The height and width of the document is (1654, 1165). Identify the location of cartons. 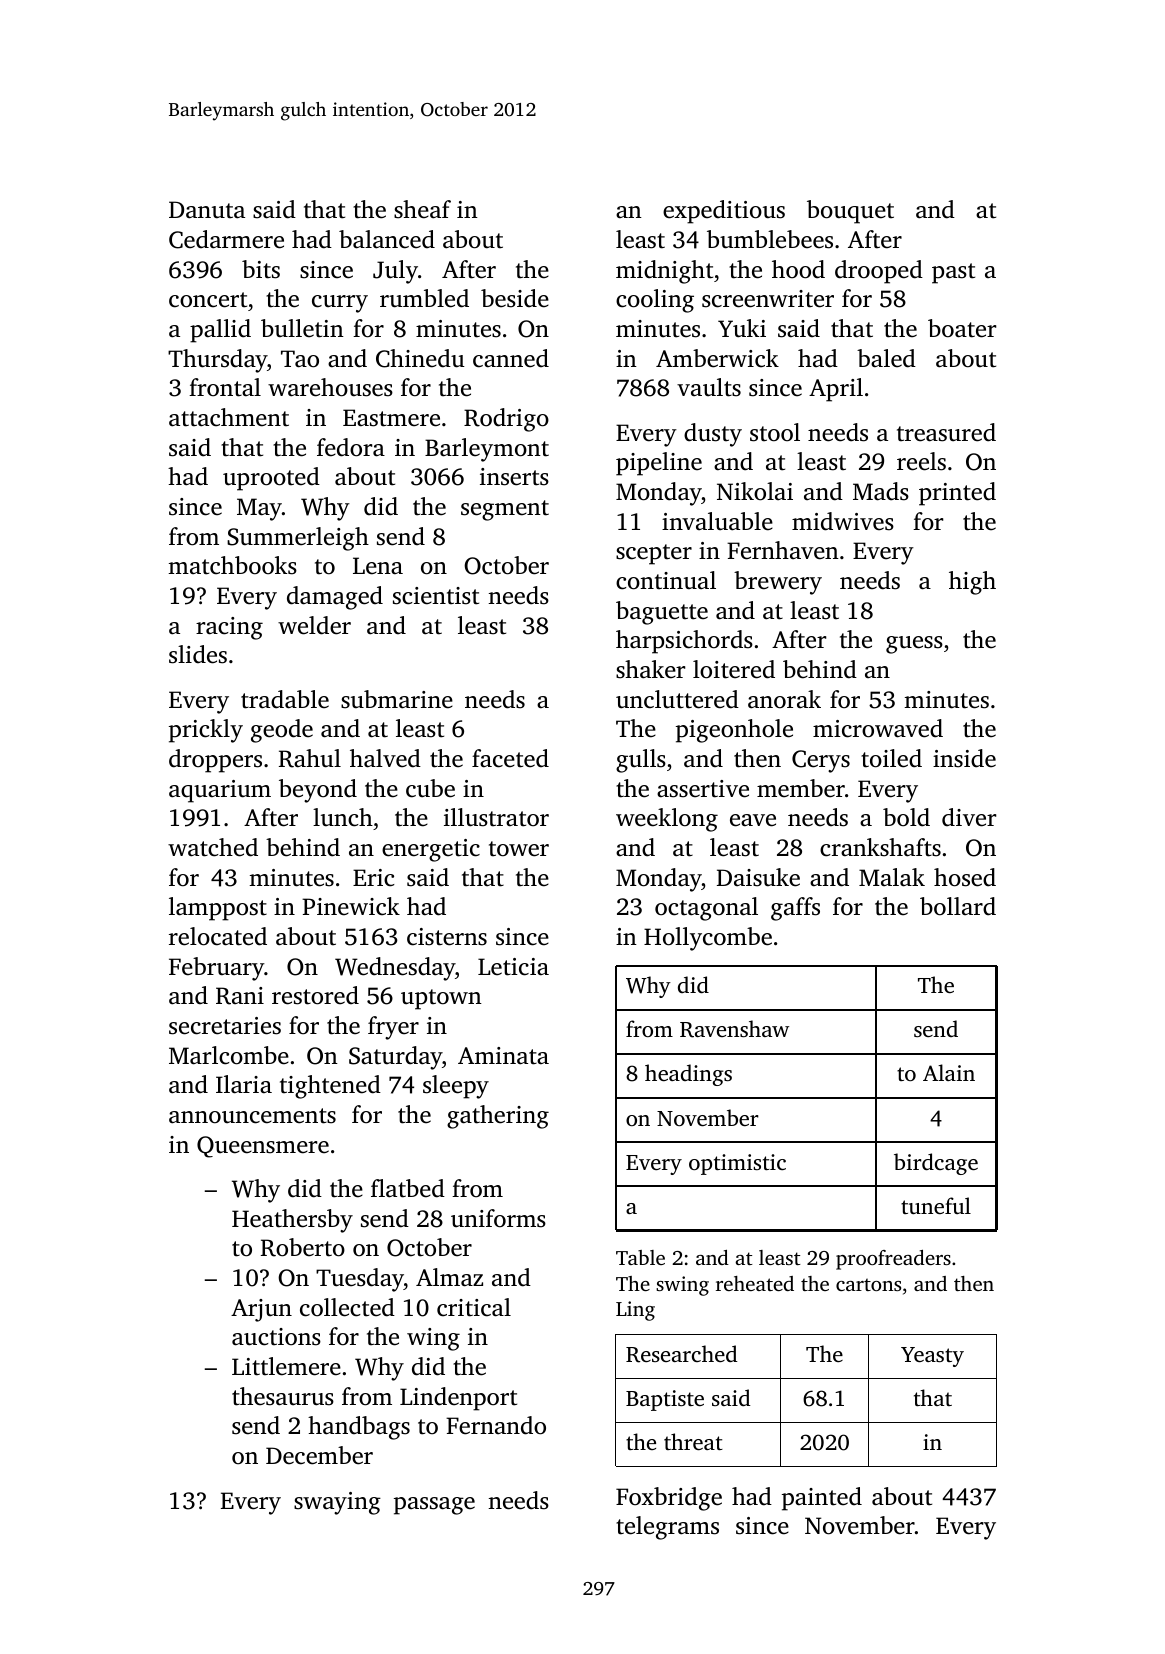
(868, 1285).
